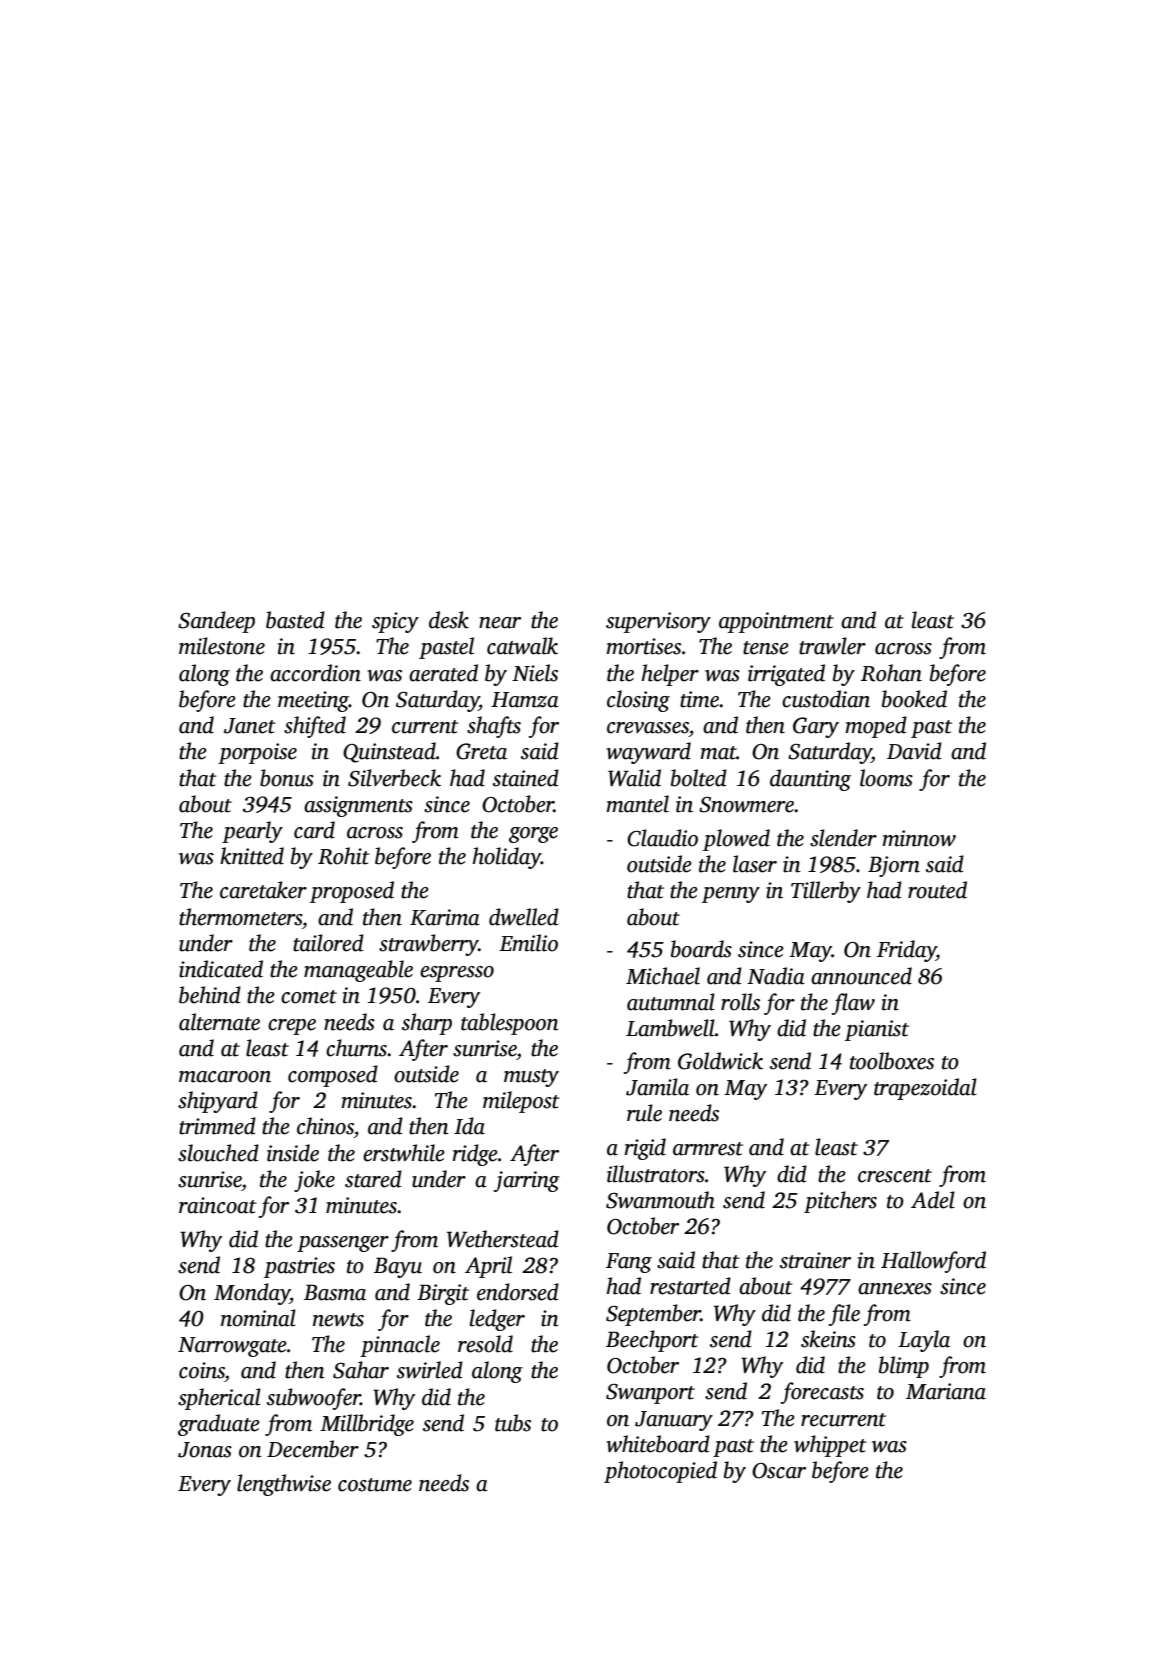 The image size is (1165, 1654). What do you see at coordinates (657, 1087) in the screenshot?
I see `Jamila` at bounding box center [657, 1087].
